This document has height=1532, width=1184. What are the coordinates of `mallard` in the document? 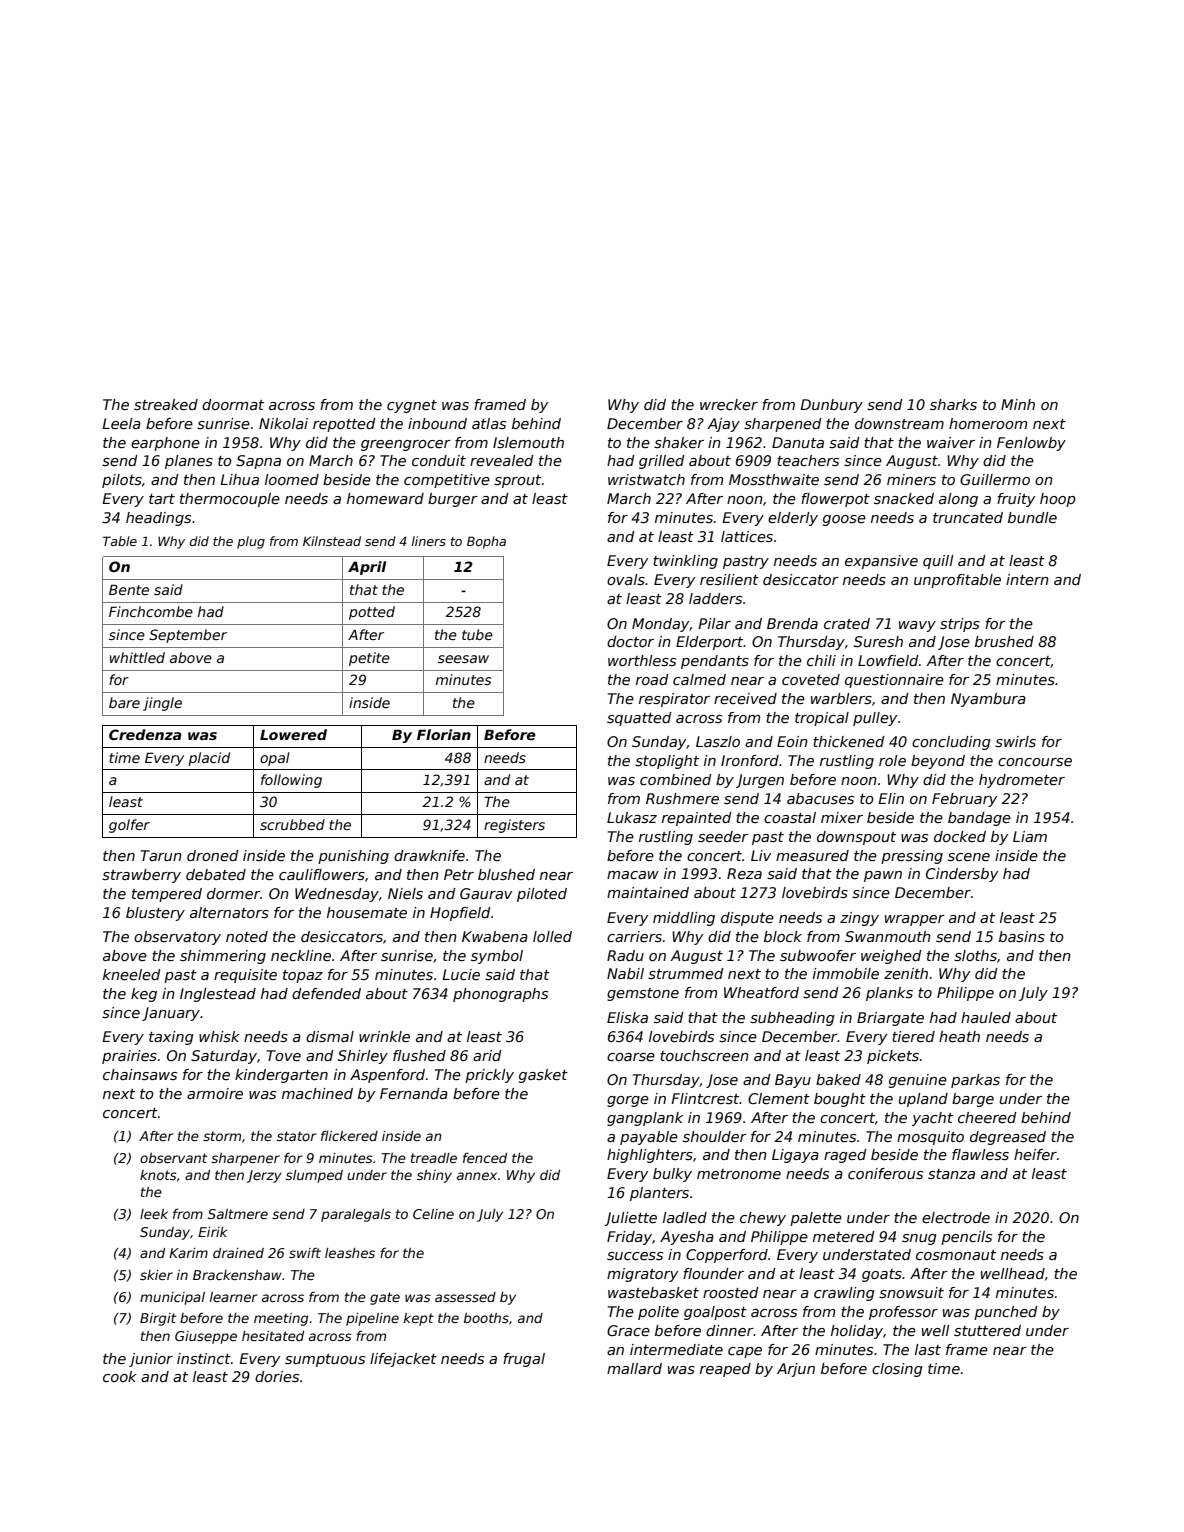 It's located at (634, 1368).
